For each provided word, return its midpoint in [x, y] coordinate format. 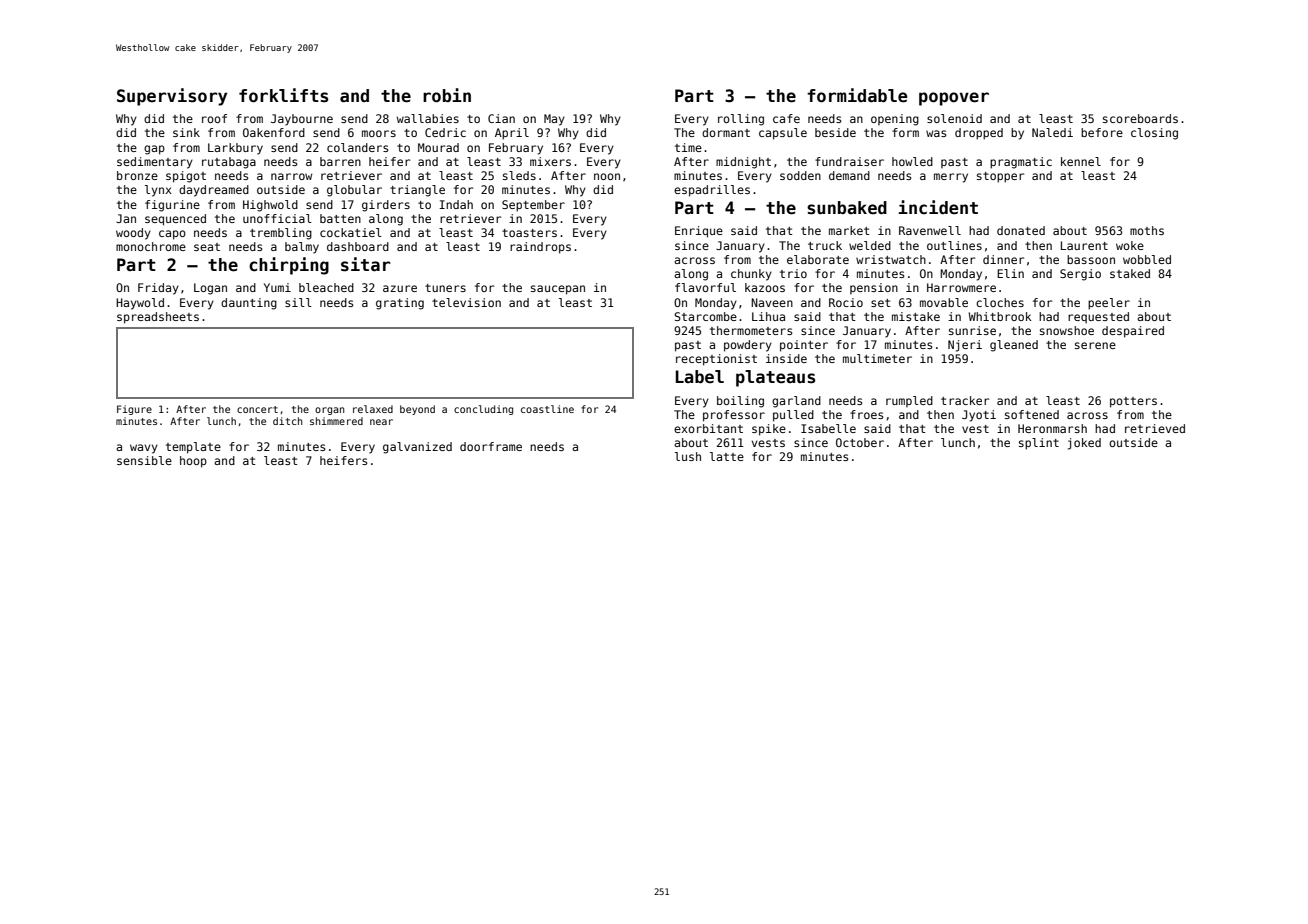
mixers [550, 161]
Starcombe [705, 316]
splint [1039, 444]
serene [1095, 345]
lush [688, 456]
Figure [134, 410]
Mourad [438, 147]
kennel [1081, 161]
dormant [726, 132]
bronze [137, 175]
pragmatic [1021, 163]
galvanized [417, 448]
